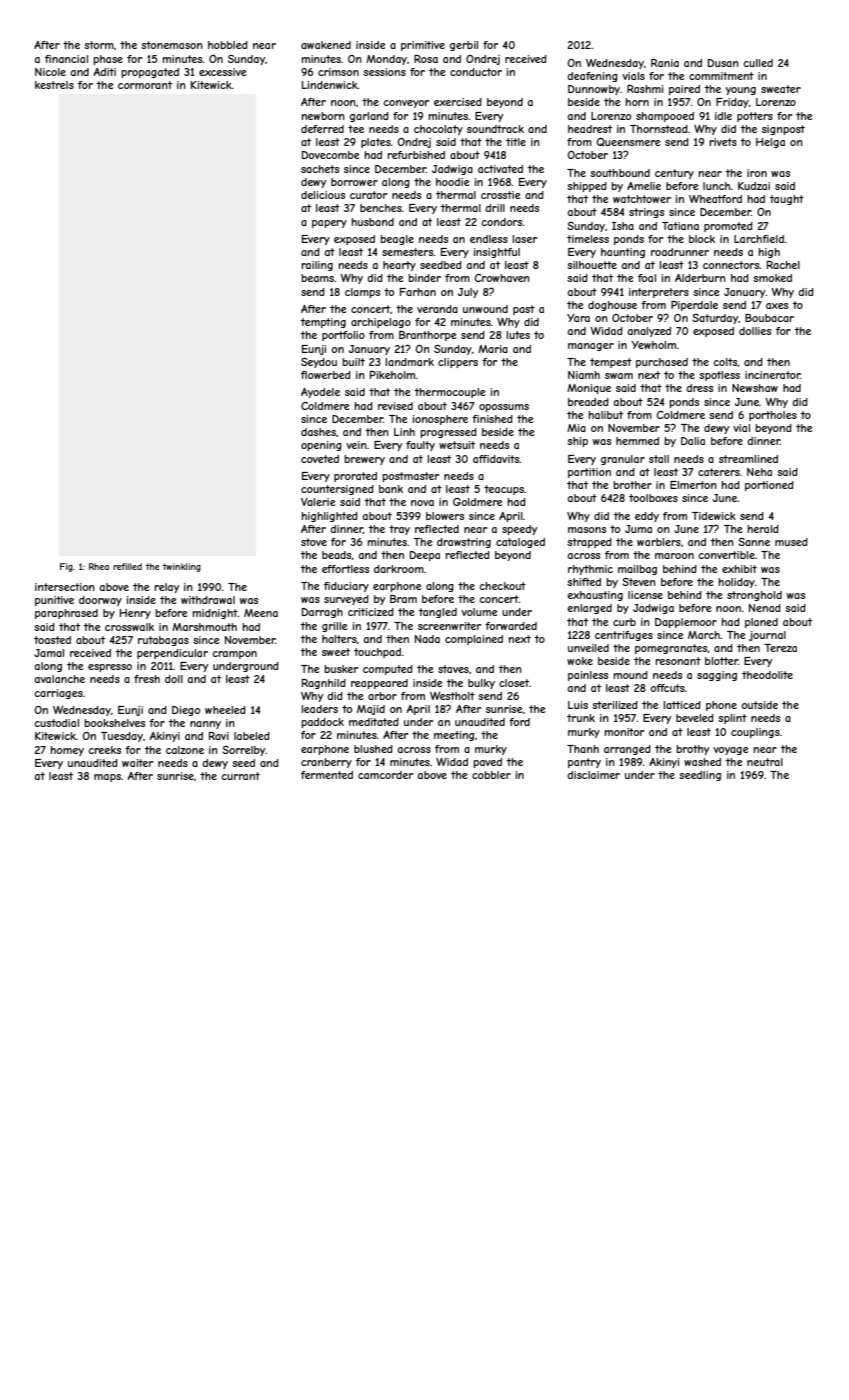 Image resolution: width=849 pixels, height=1400 pixels. What do you see at coordinates (186, 711) in the screenshot?
I see `Diego` at bounding box center [186, 711].
